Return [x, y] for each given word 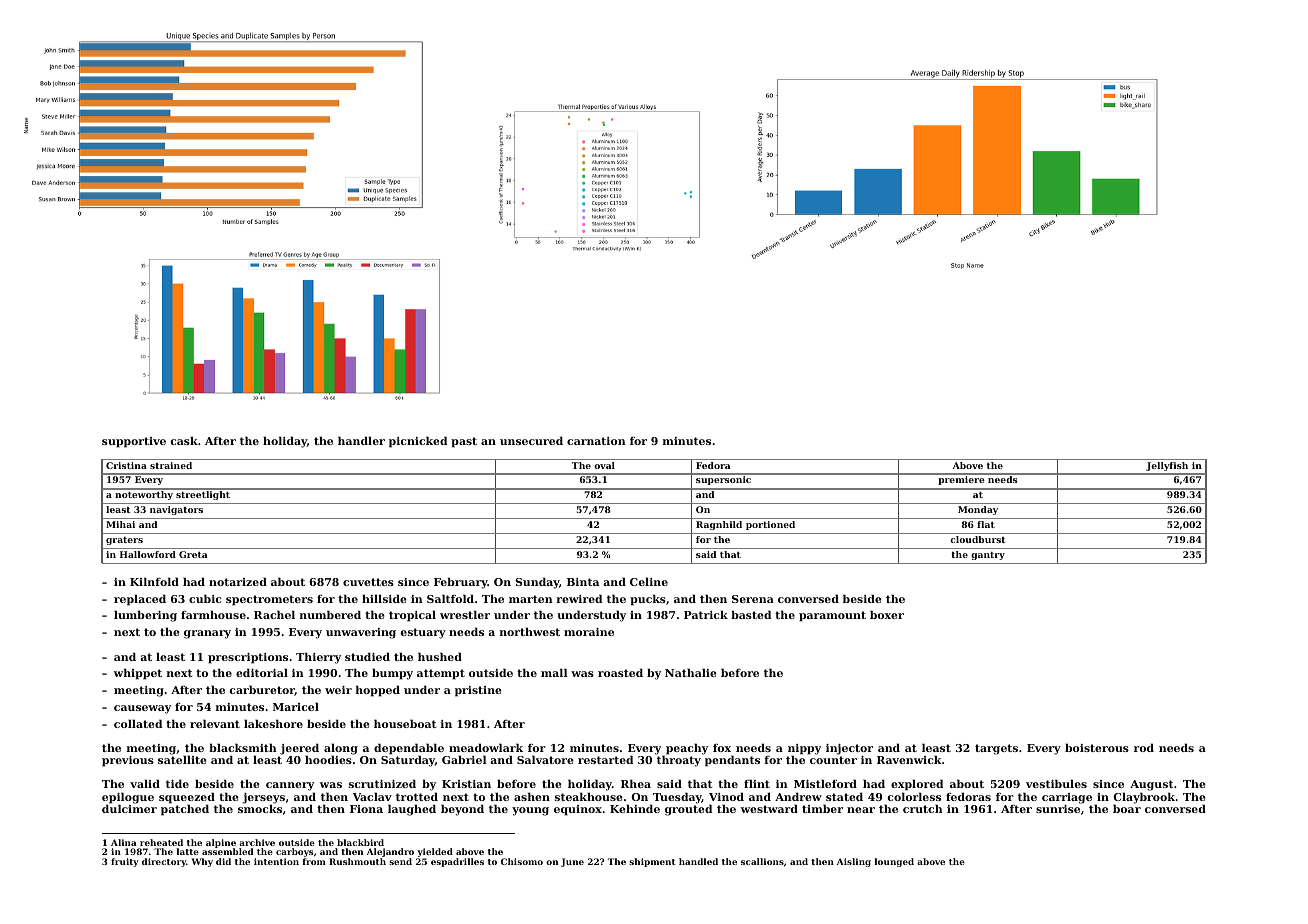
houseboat [405, 723]
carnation [596, 441]
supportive [134, 442]
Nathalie [691, 672]
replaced [140, 600]
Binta [583, 582]
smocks [260, 808]
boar [1127, 808]
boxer [887, 614]
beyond [462, 810]
